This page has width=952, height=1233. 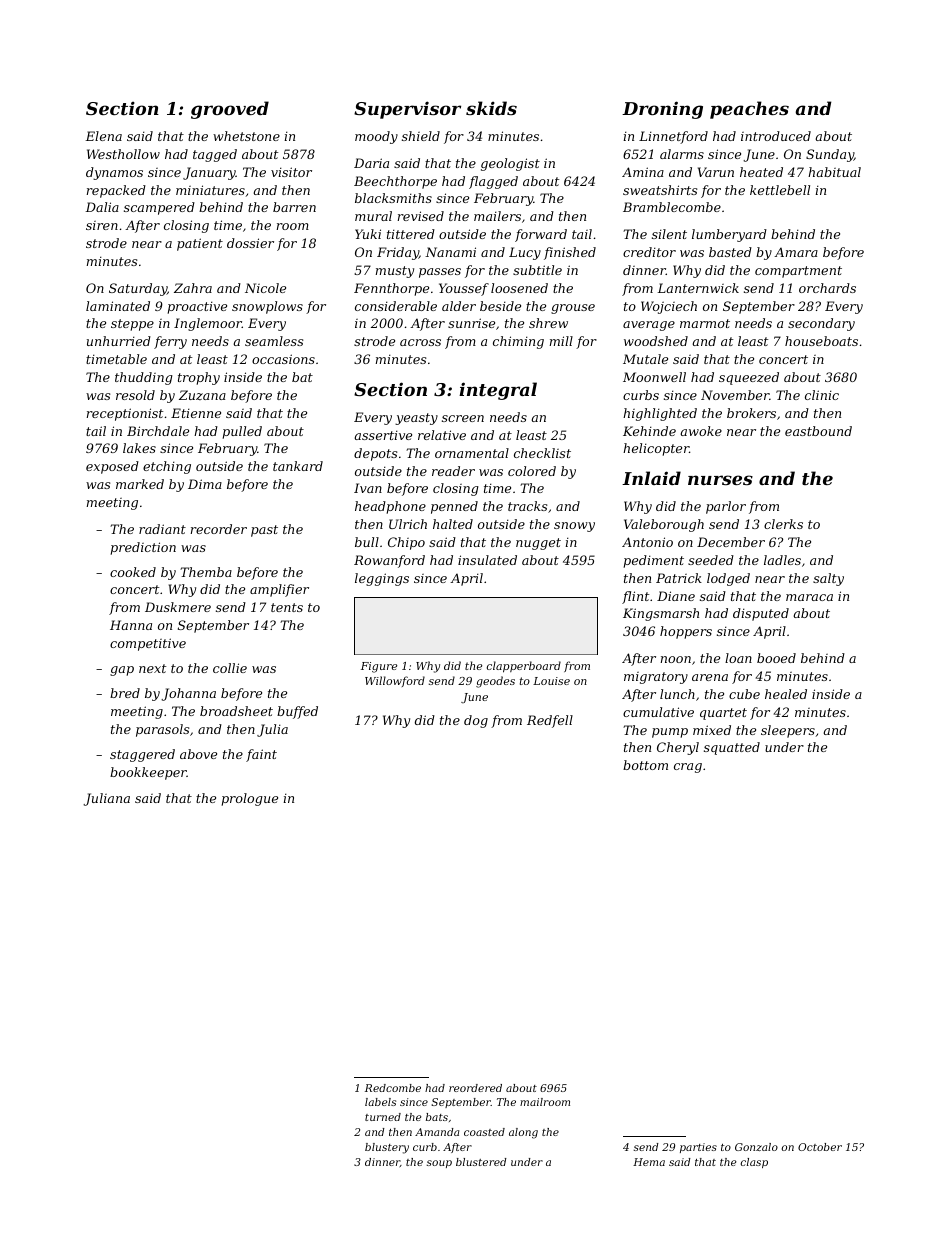 What do you see at coordinates (215, 155) in the page?
I see `tagged` at bounding box center [215, 155].
